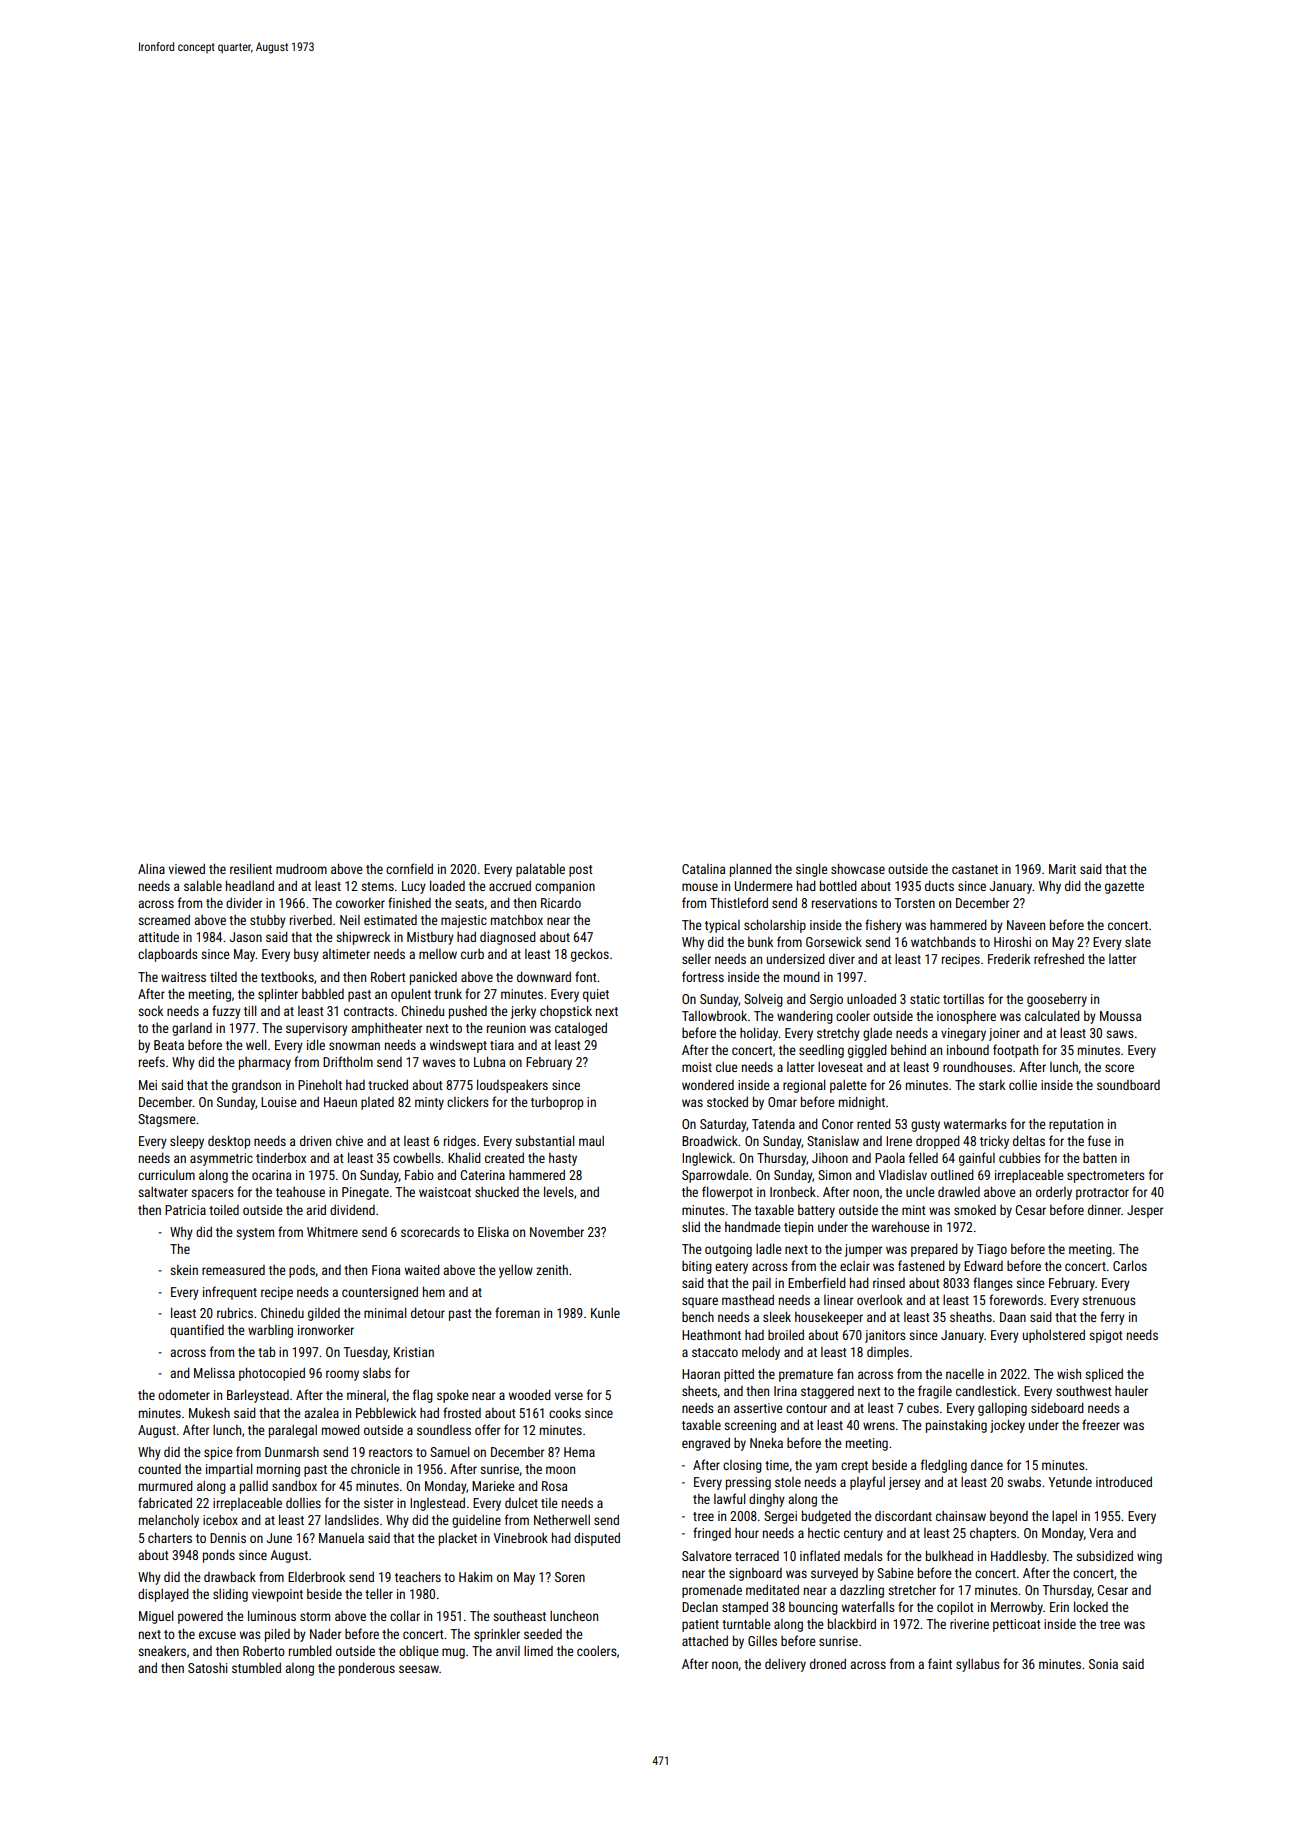 Image resolution: width=1305 pixels, height=1846 pixels. I want to click on displayed, so click(163, 1595).
